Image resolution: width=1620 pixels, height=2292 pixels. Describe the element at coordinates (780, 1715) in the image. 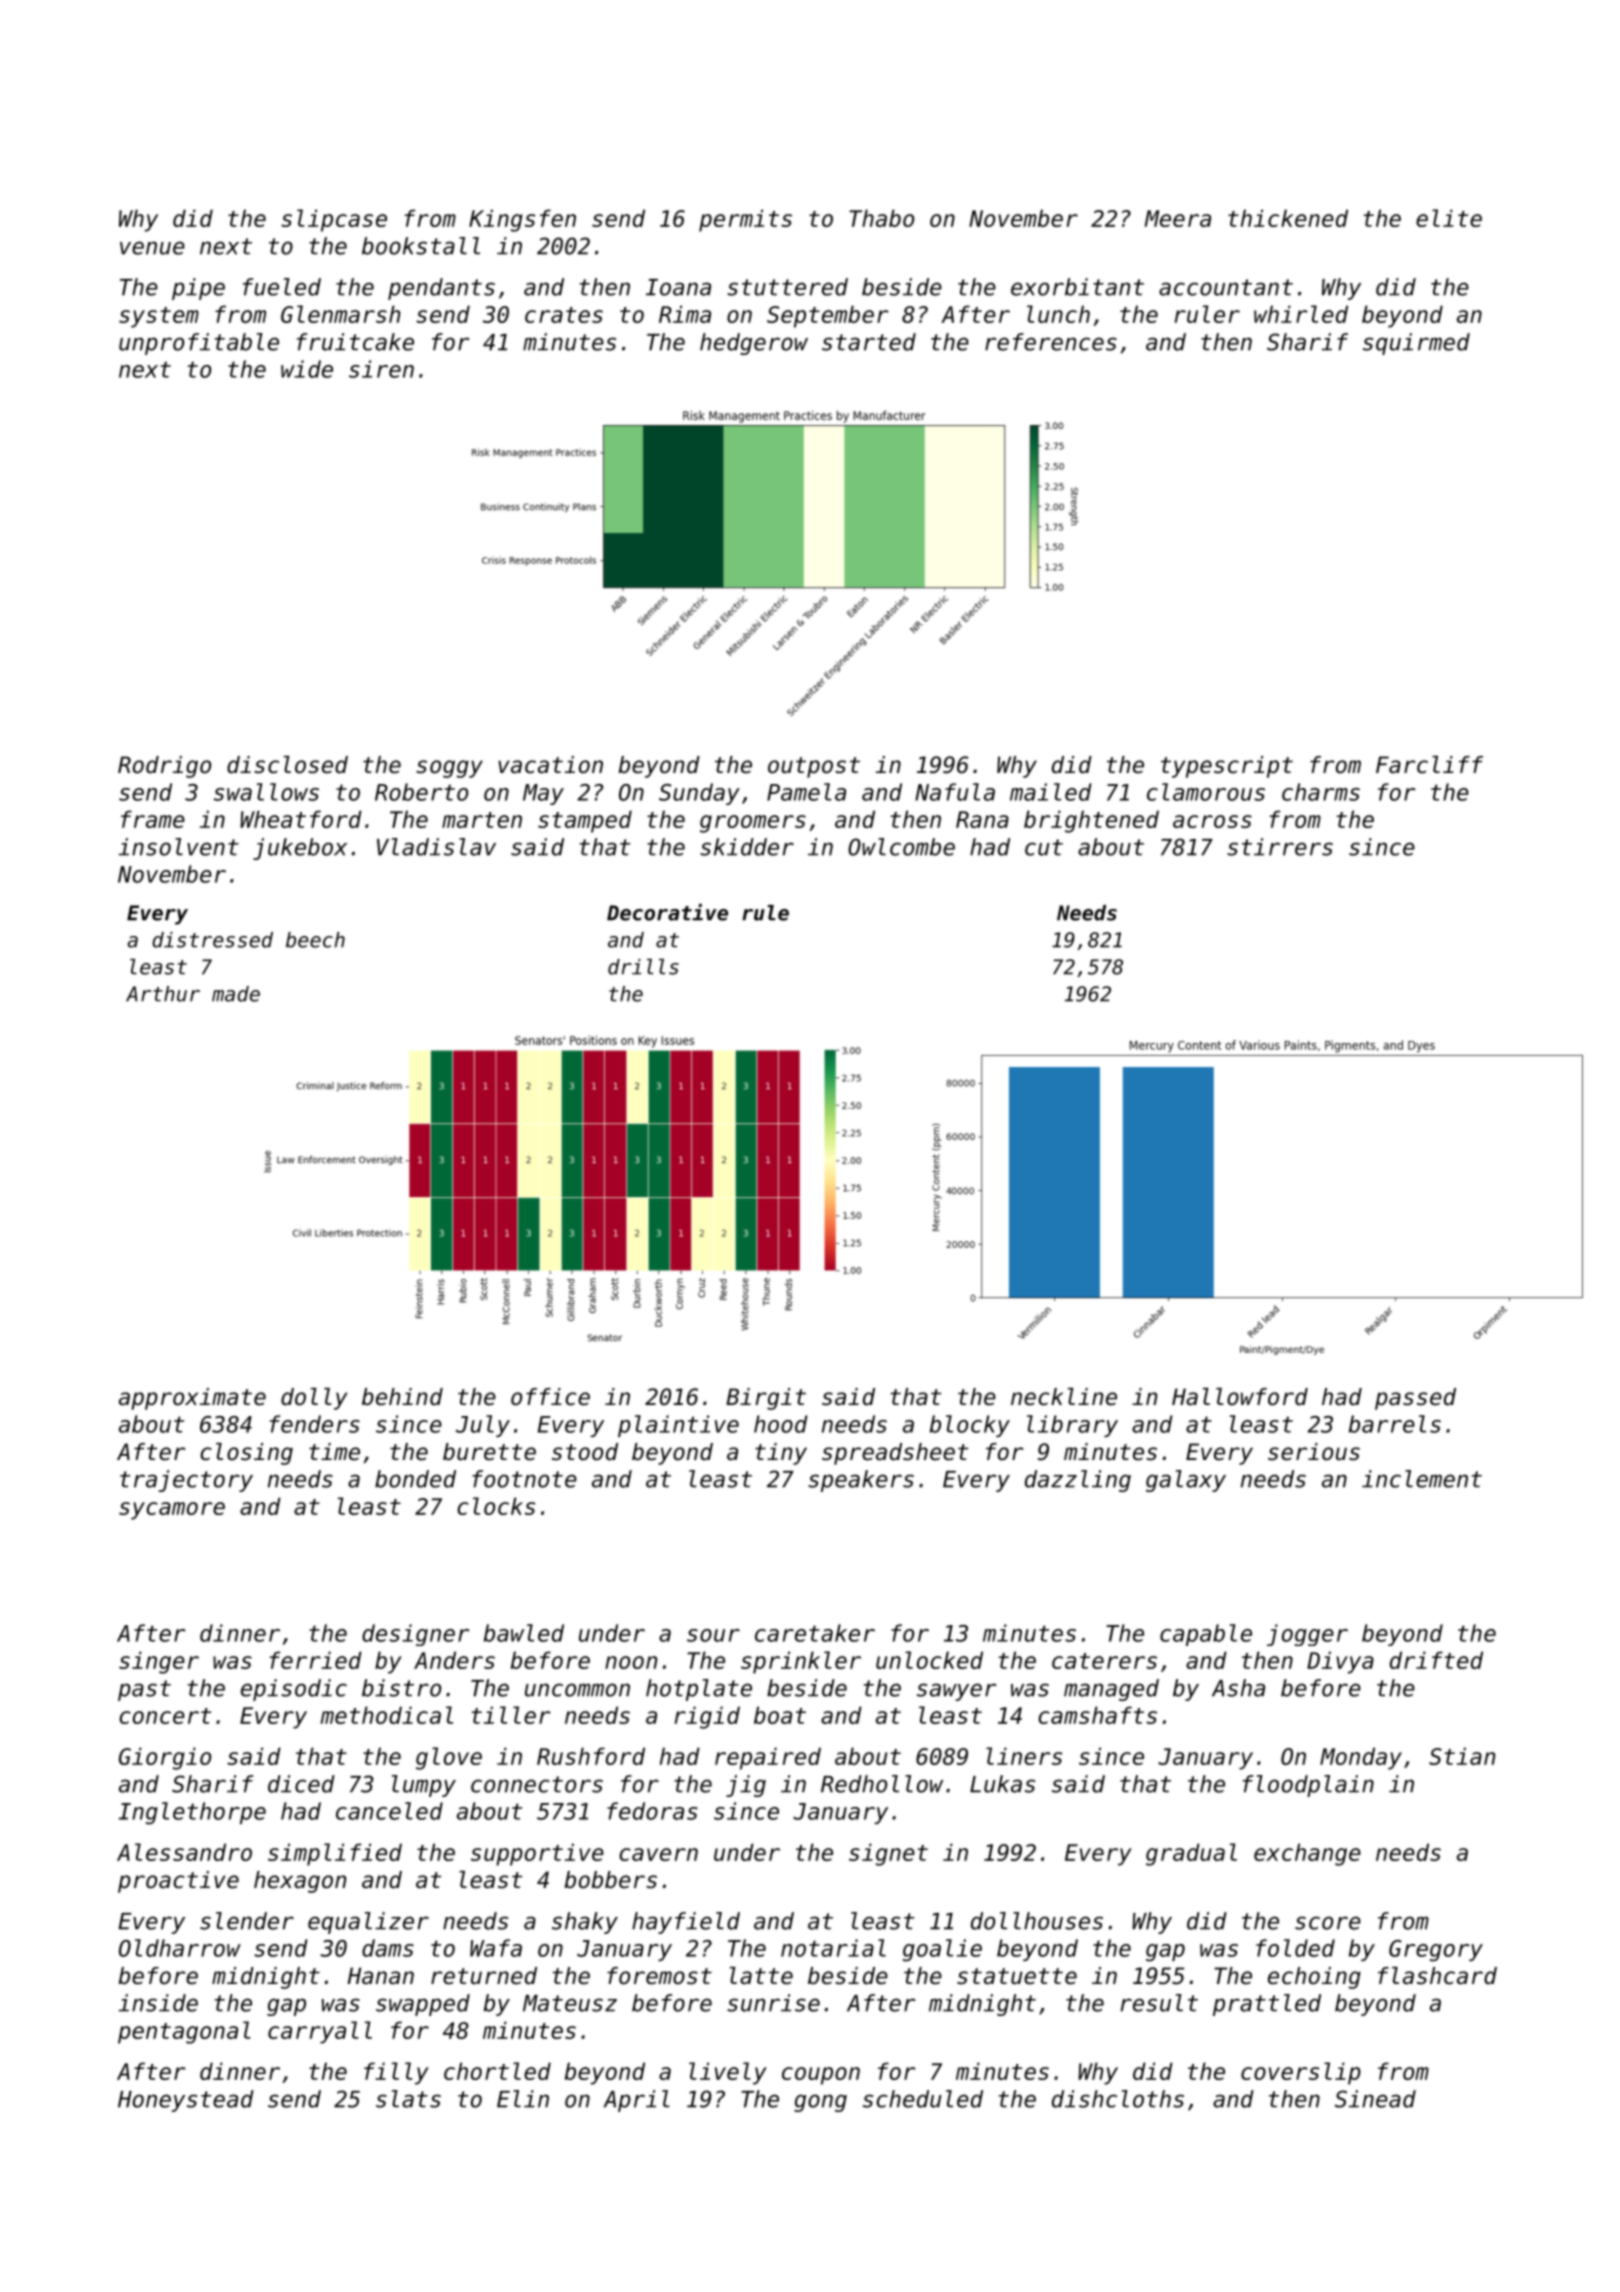

I see `boat` at that location.
